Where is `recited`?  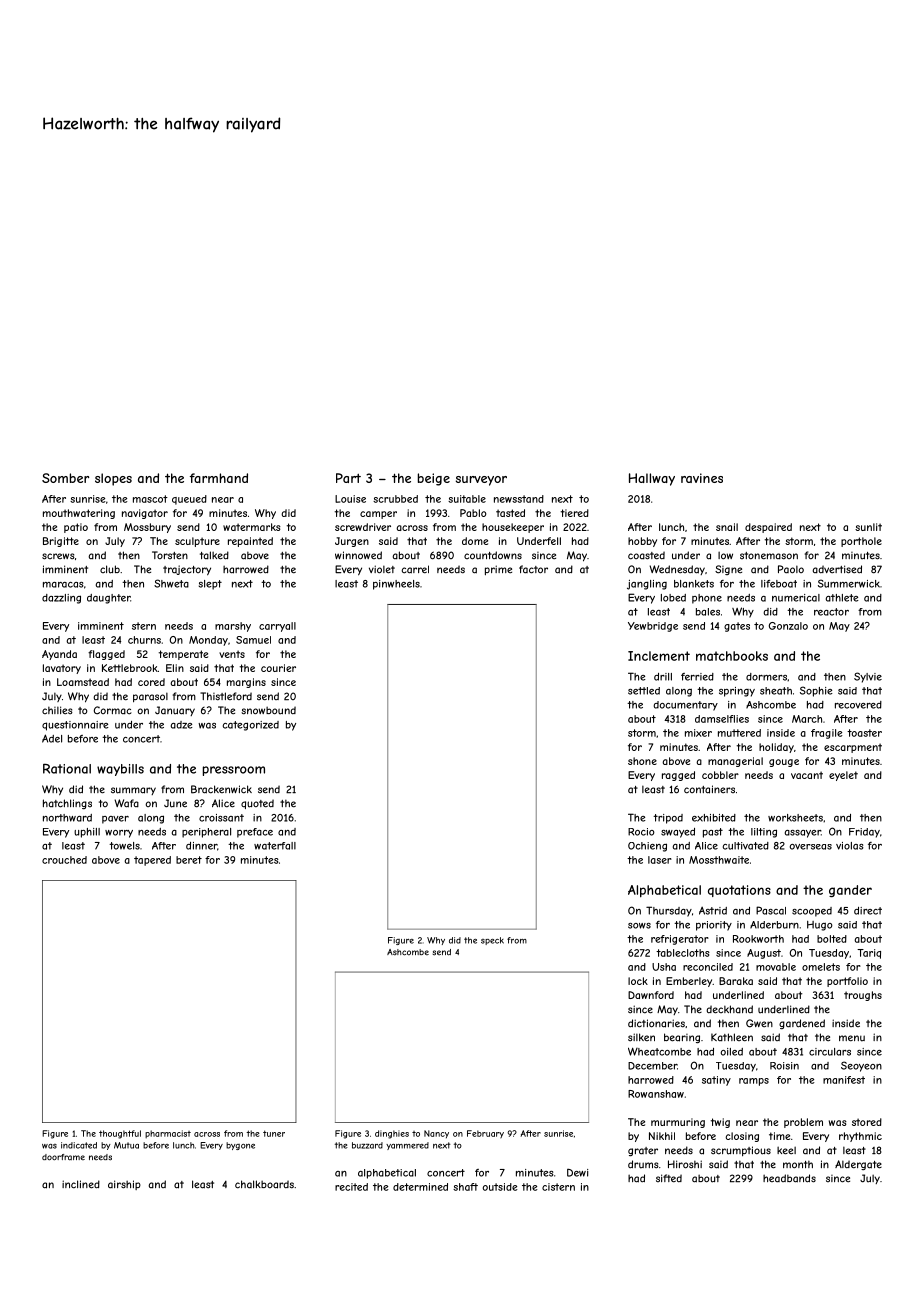 recited is located at coordinates (351, 1187).
